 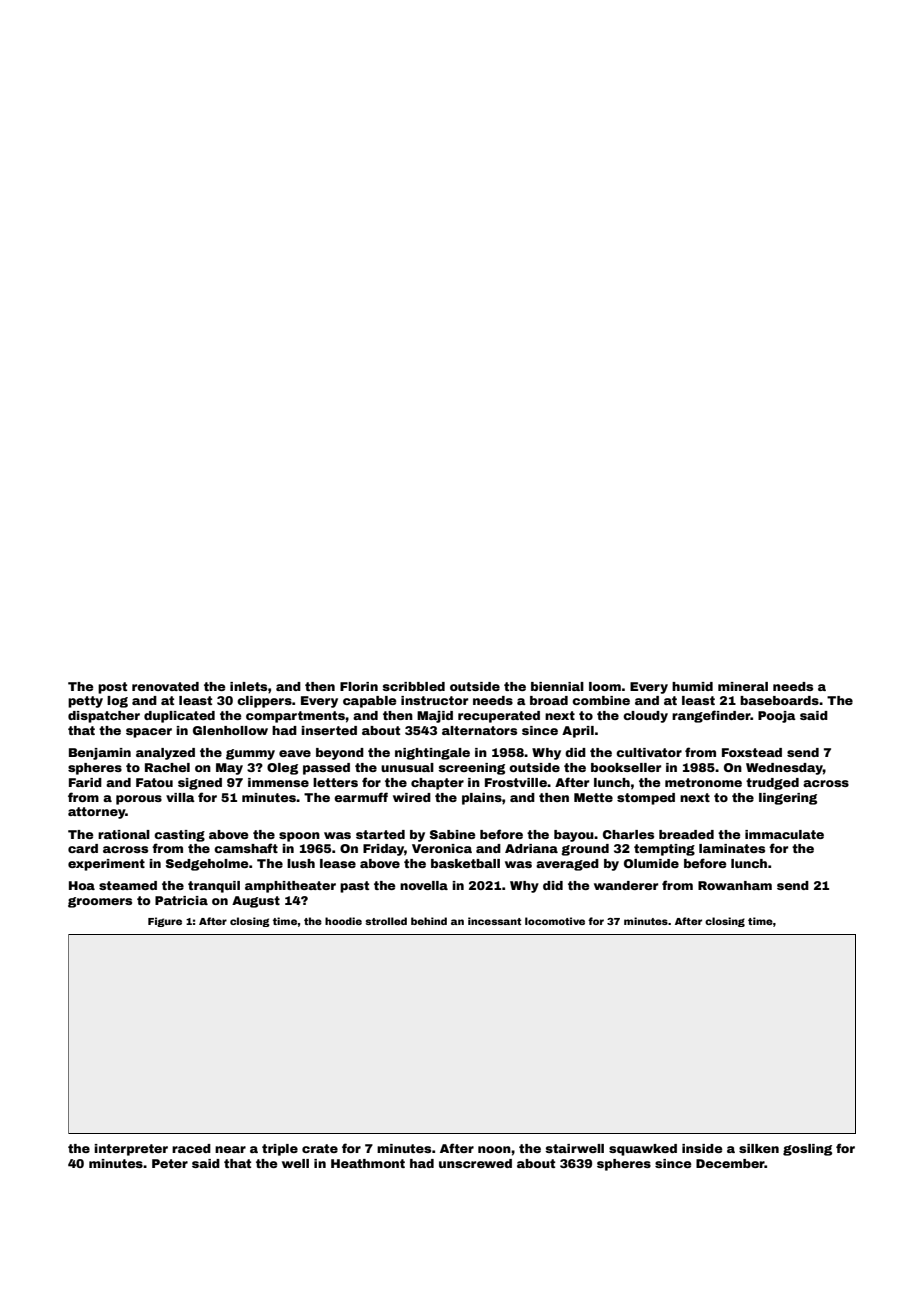 I want to click on December, so click(x=730, y=1163).
